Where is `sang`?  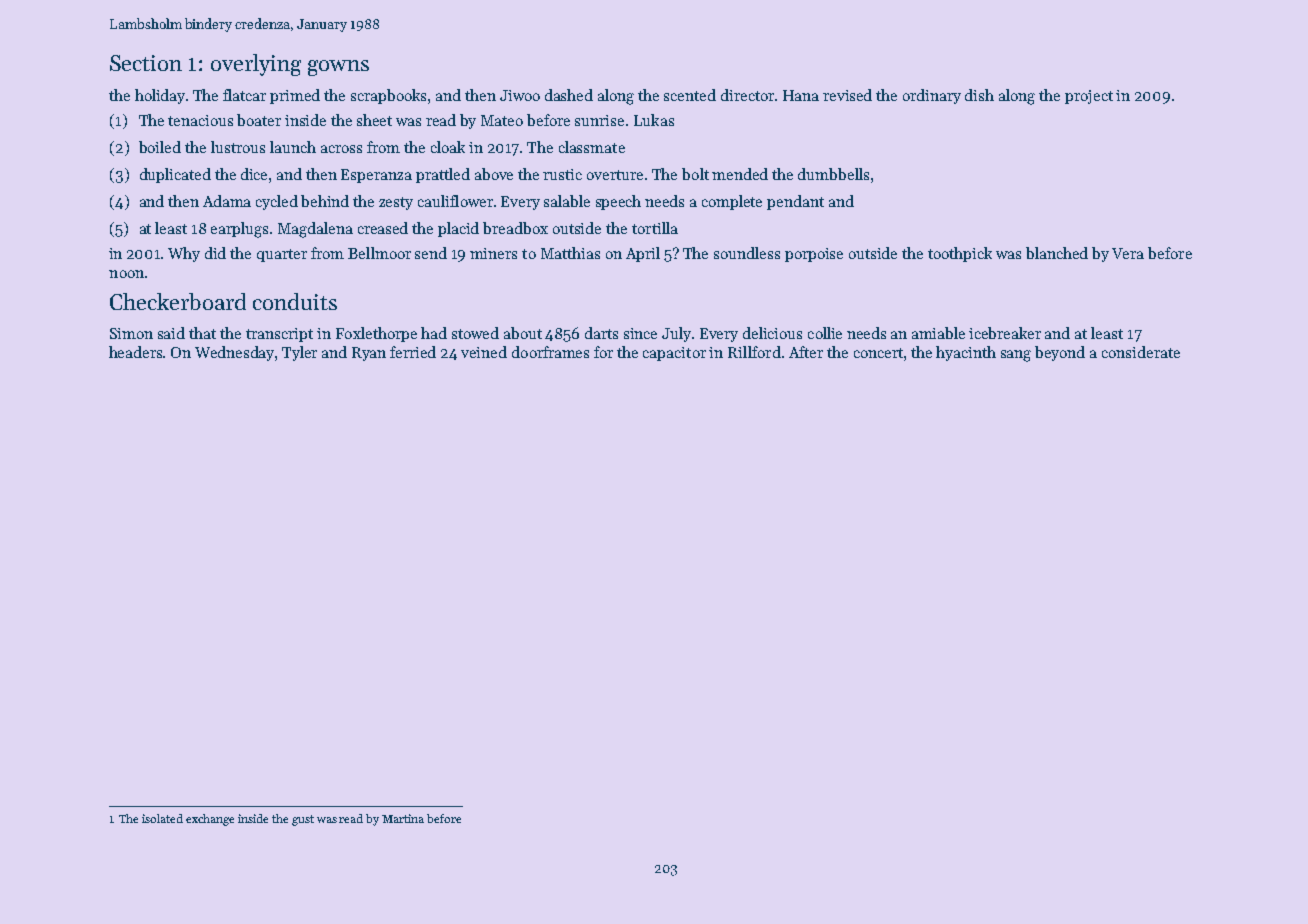
sang is located at coordinates (1016, 356).
